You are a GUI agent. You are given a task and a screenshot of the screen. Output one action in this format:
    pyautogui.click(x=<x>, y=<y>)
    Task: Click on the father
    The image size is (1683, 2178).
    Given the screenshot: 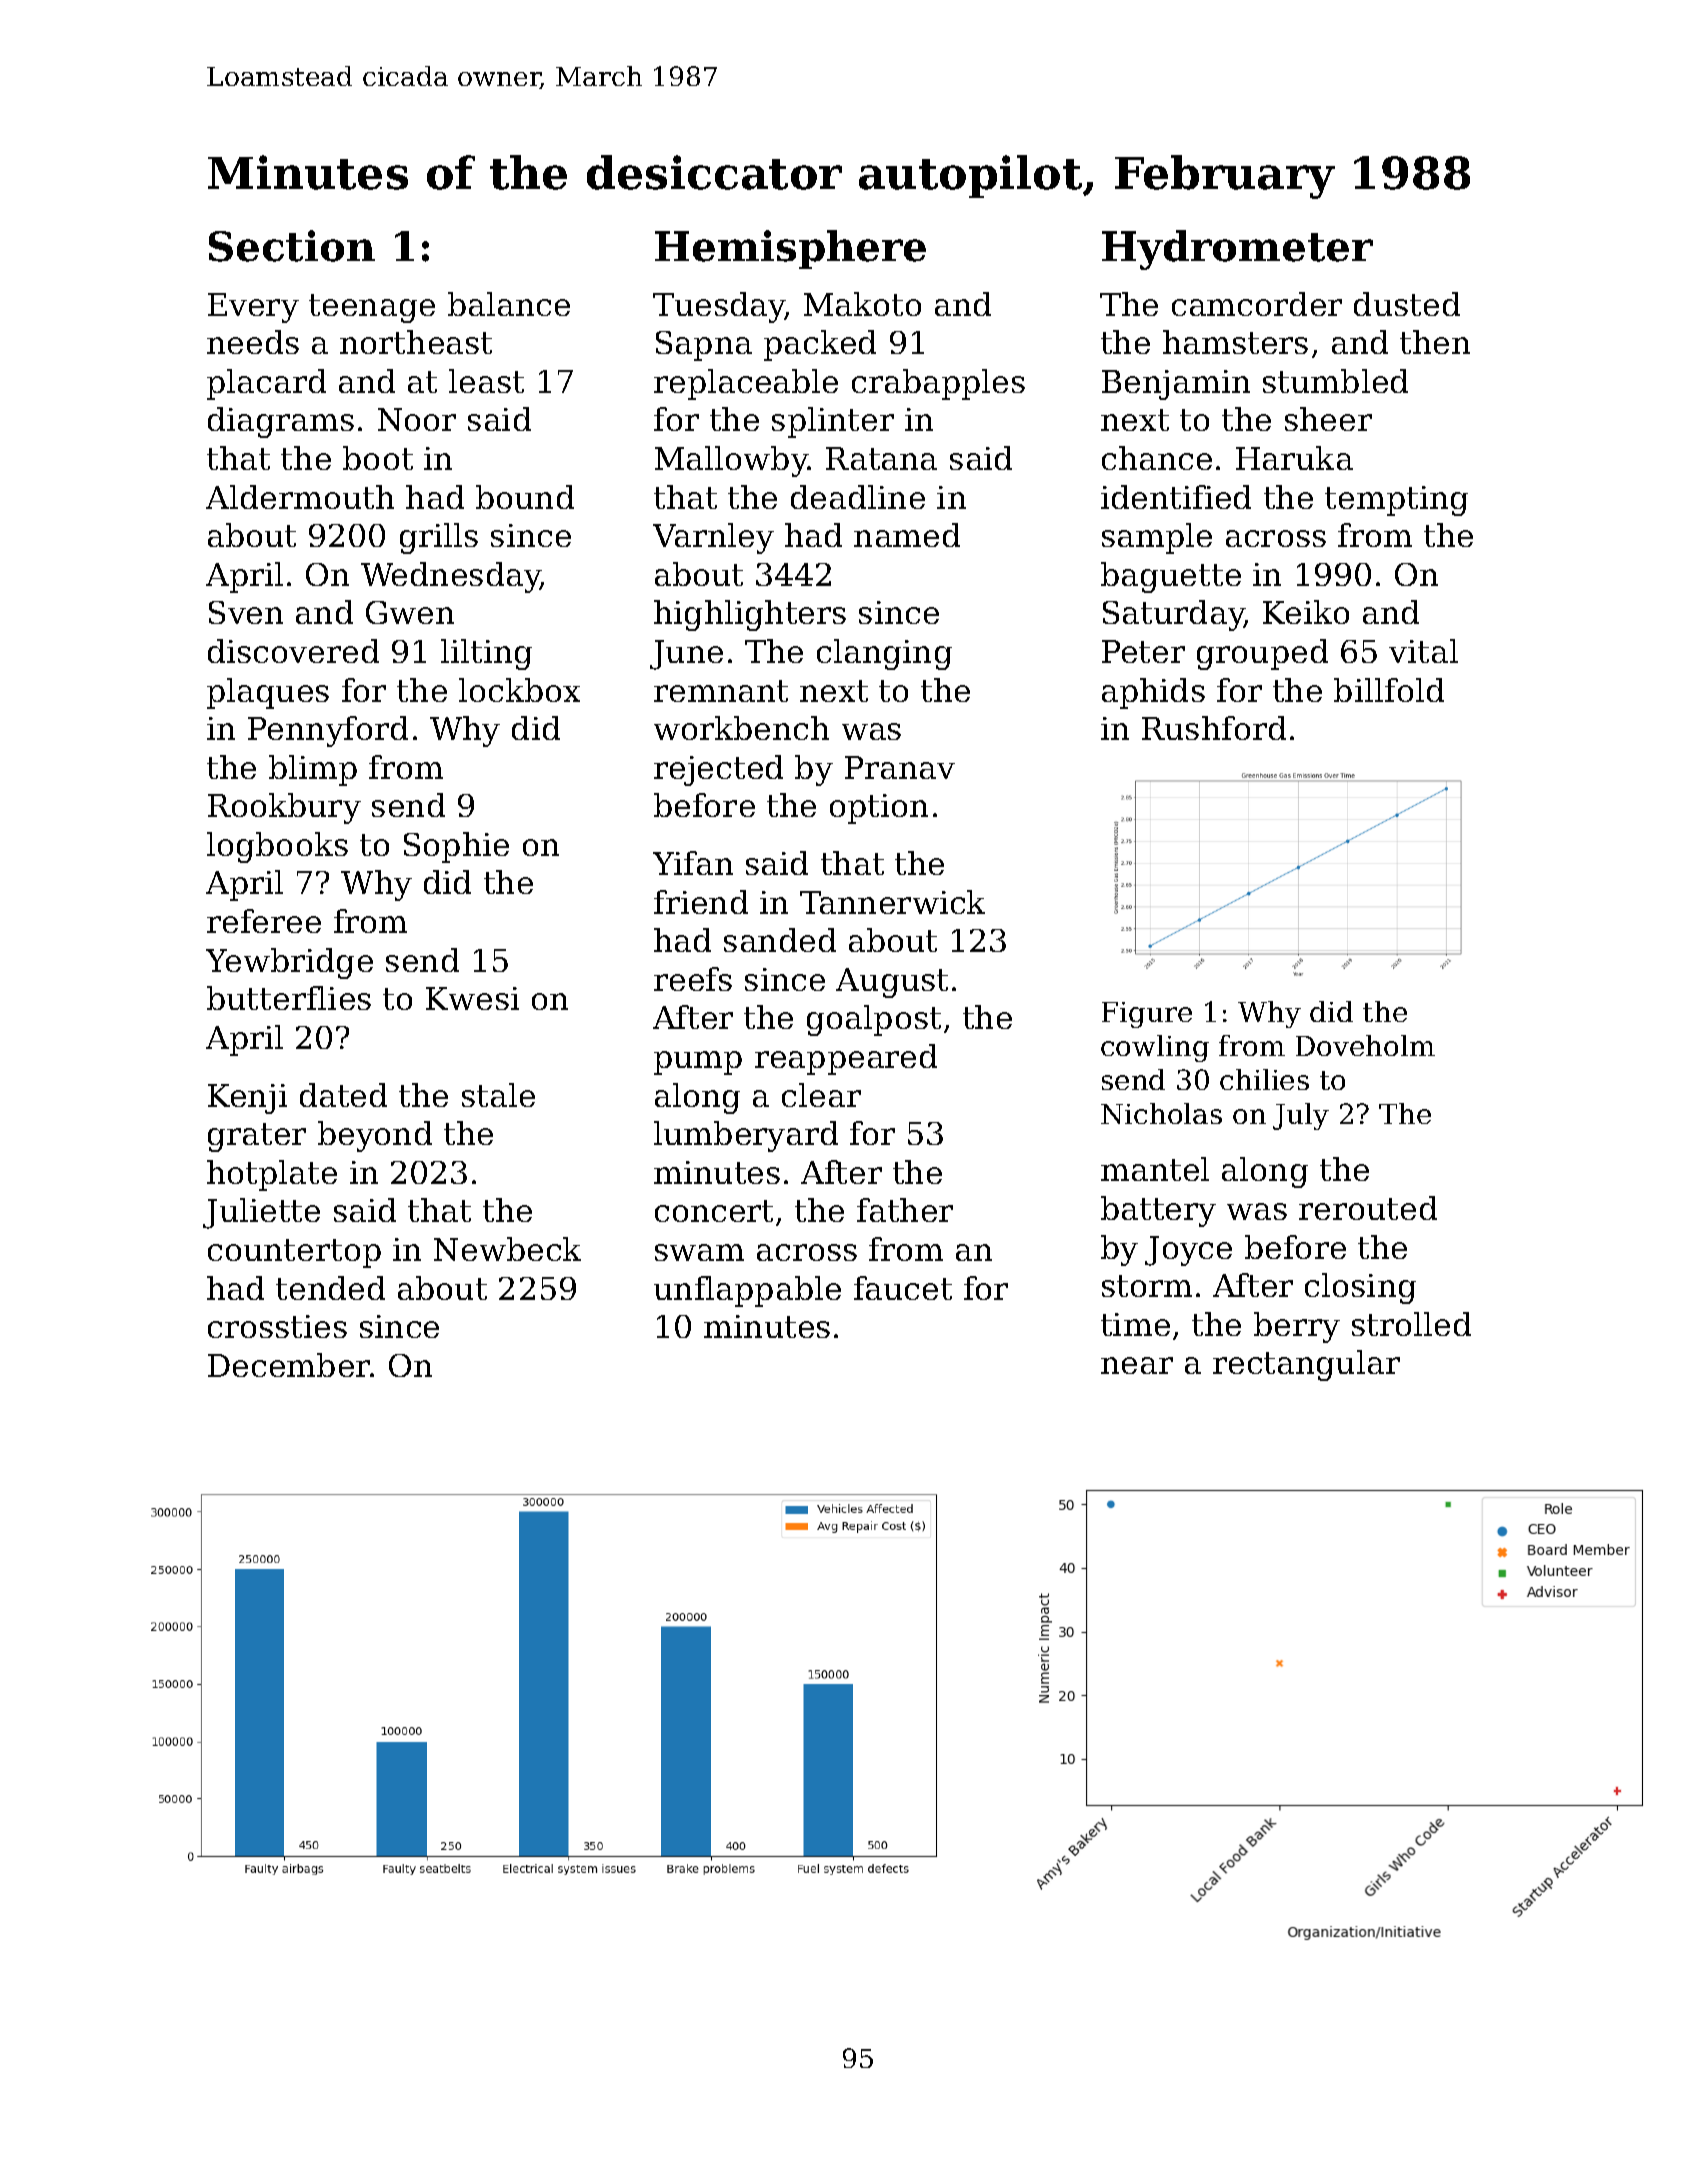 What is the action you would take?
    pyautogui.click(x=905, y=1210)
